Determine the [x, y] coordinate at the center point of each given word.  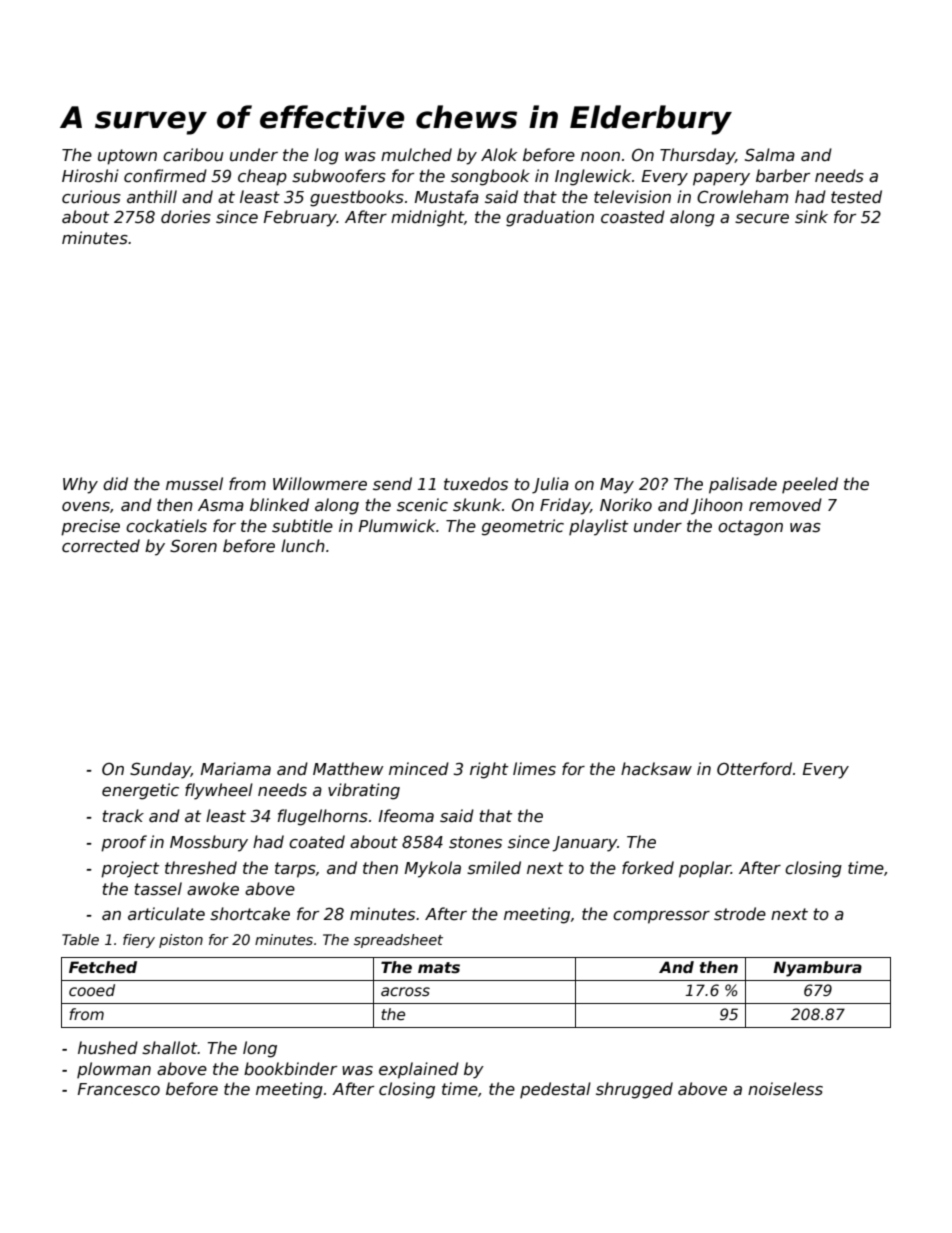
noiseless [785, 1089]
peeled [810, 485]
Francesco [119, 1089]
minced [419, 769]
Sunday [160, 770]
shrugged [634, 1090]
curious [91, 197]
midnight [427, 218]
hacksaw [656, 769]
